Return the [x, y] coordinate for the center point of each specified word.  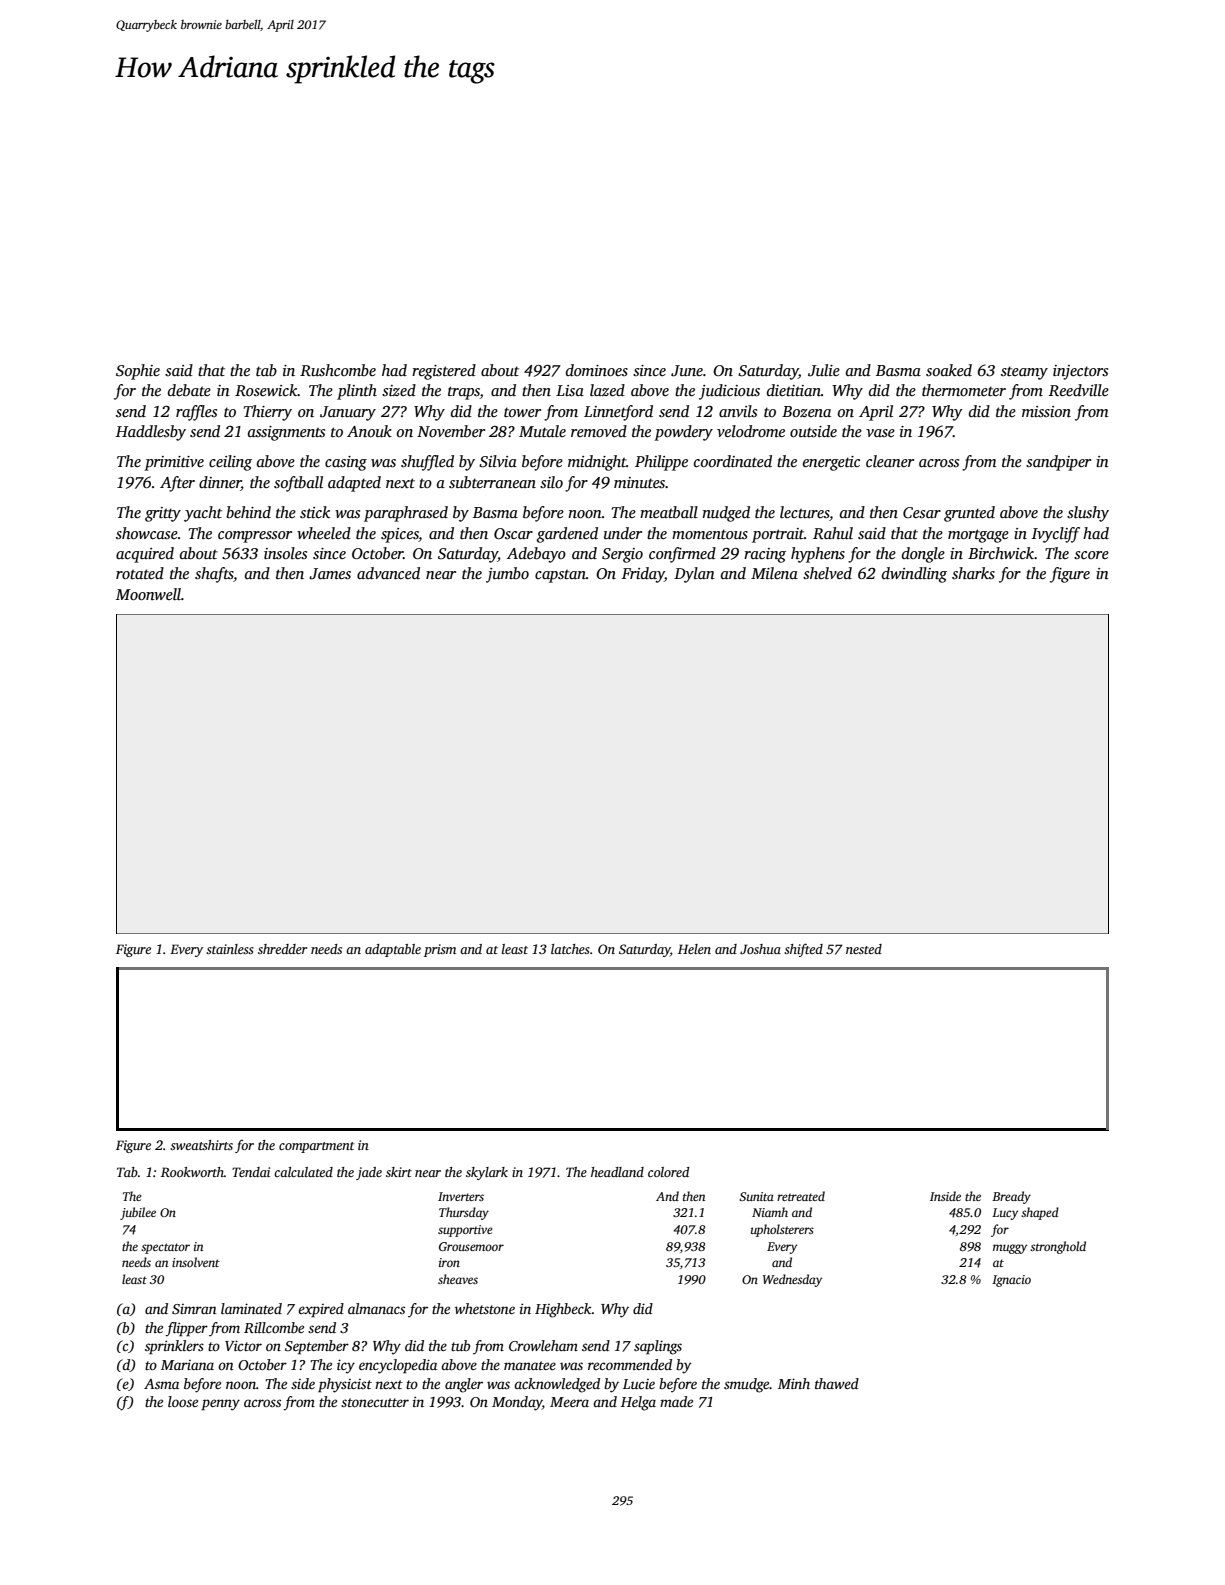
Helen [694, 949]
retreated [801, 1196]
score [1091, 555]
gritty [163, 514]
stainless [230, 949]
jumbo [507, 575]
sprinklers [174, 1347]
